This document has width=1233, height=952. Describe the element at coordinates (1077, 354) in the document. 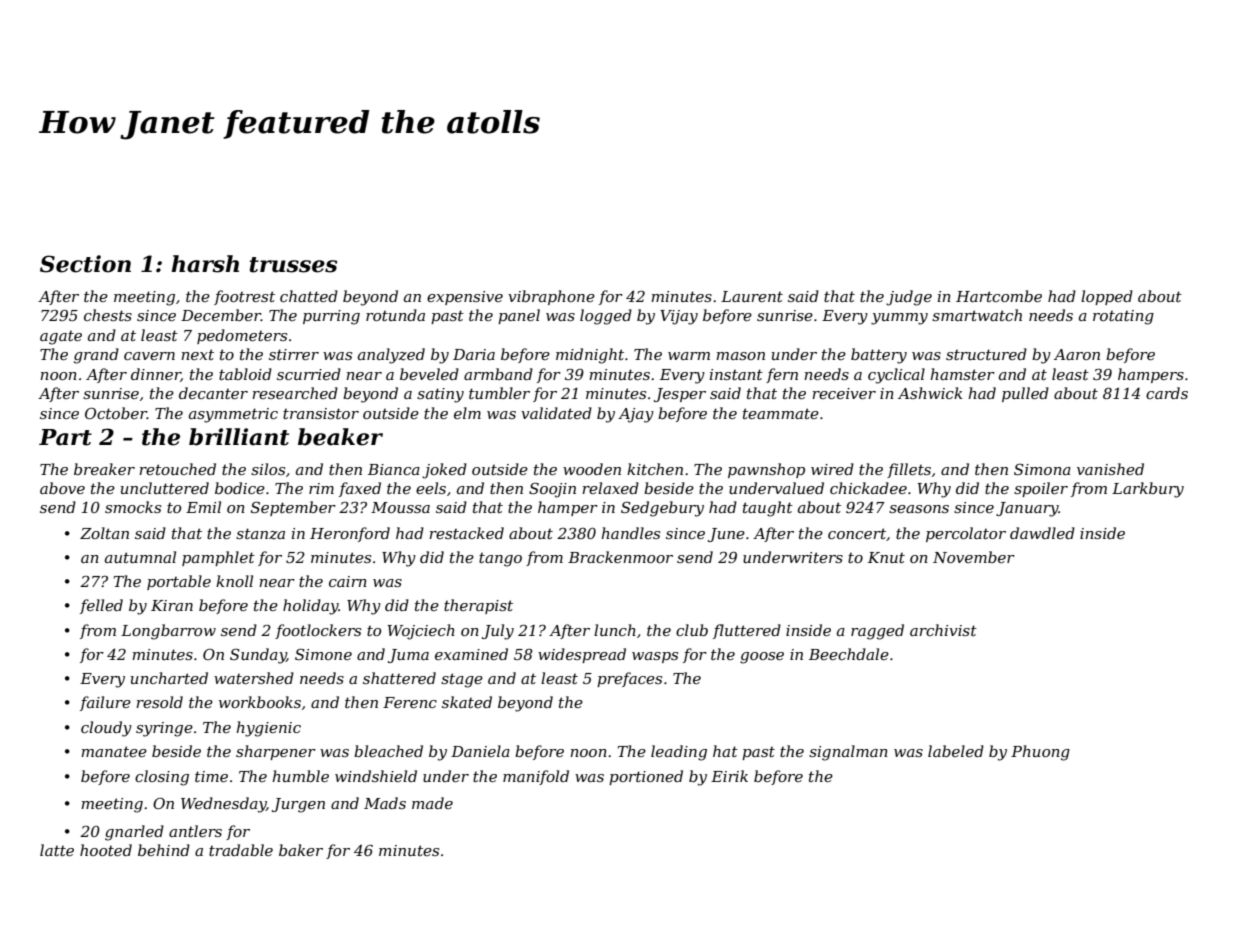

I see `Aaron` at that location.
